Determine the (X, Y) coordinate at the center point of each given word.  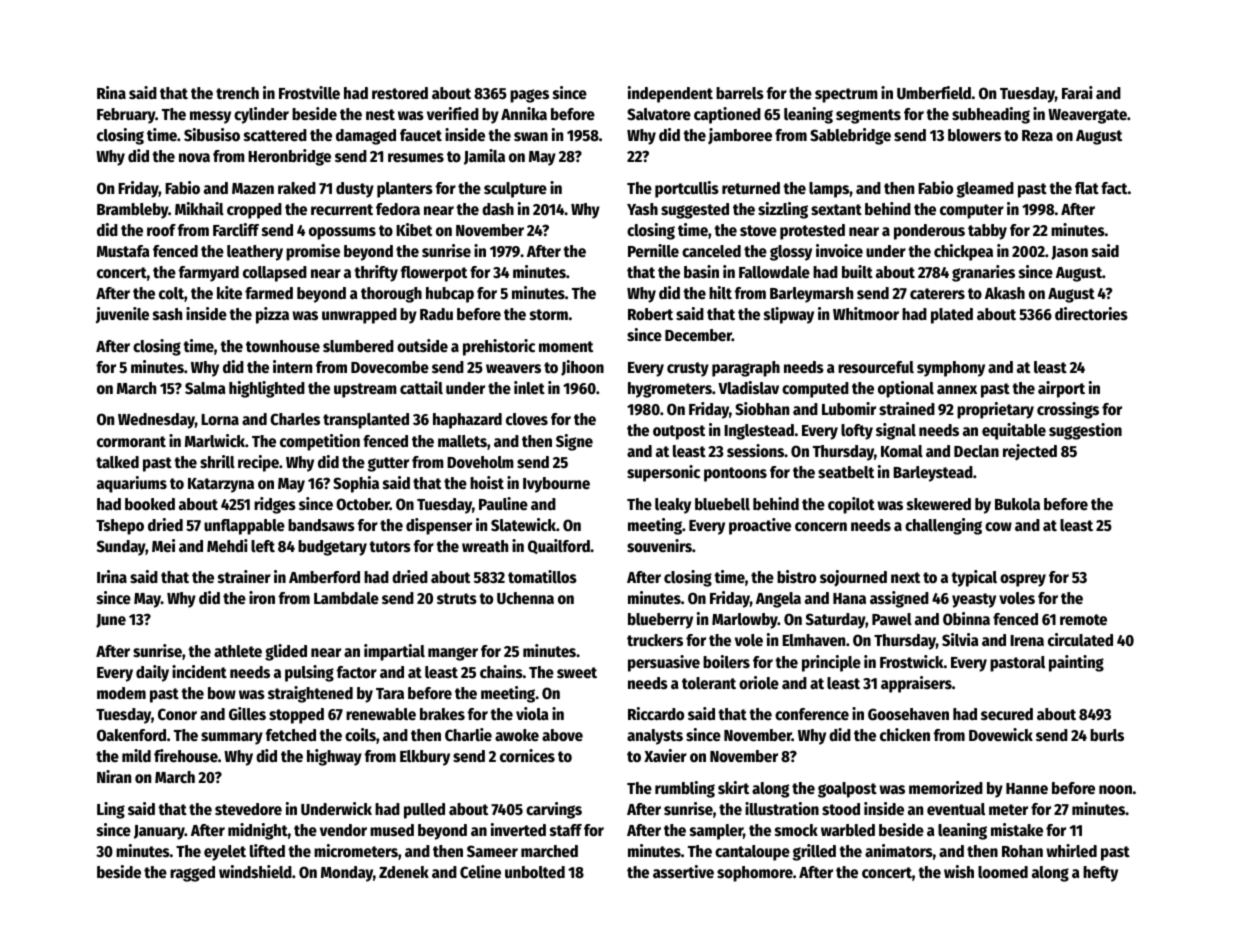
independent (670, 94)
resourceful (876, 367)
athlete (238, 651)
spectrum (846, 95)
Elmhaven (813, 640)
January (159, 832)
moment (566, 347)
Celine (480, 872)
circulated (1080, 640)
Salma (205, 388)
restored (400, 93)
